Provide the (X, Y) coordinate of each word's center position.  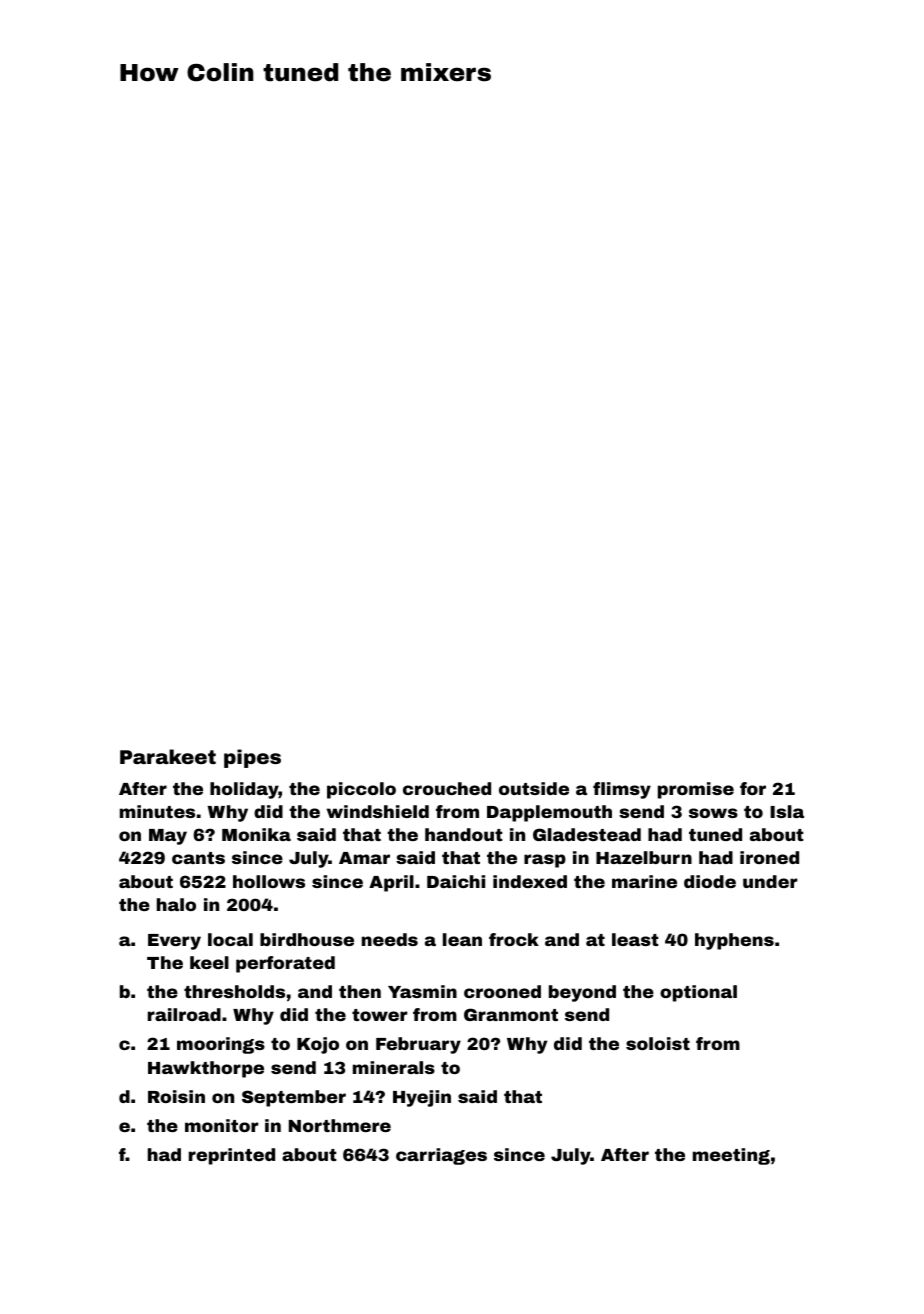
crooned (502, 991)
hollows (269, 881)
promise (696, 790)
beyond (582, 993)
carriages (441, 1156)
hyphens (734, 941)
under (770, 881)
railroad (184, 1014)
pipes (252, 758)
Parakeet (168, 756)
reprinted (232, 1156)
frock (514, 939)
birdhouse (307, 939)
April (391, 883)
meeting (731, 1156)
